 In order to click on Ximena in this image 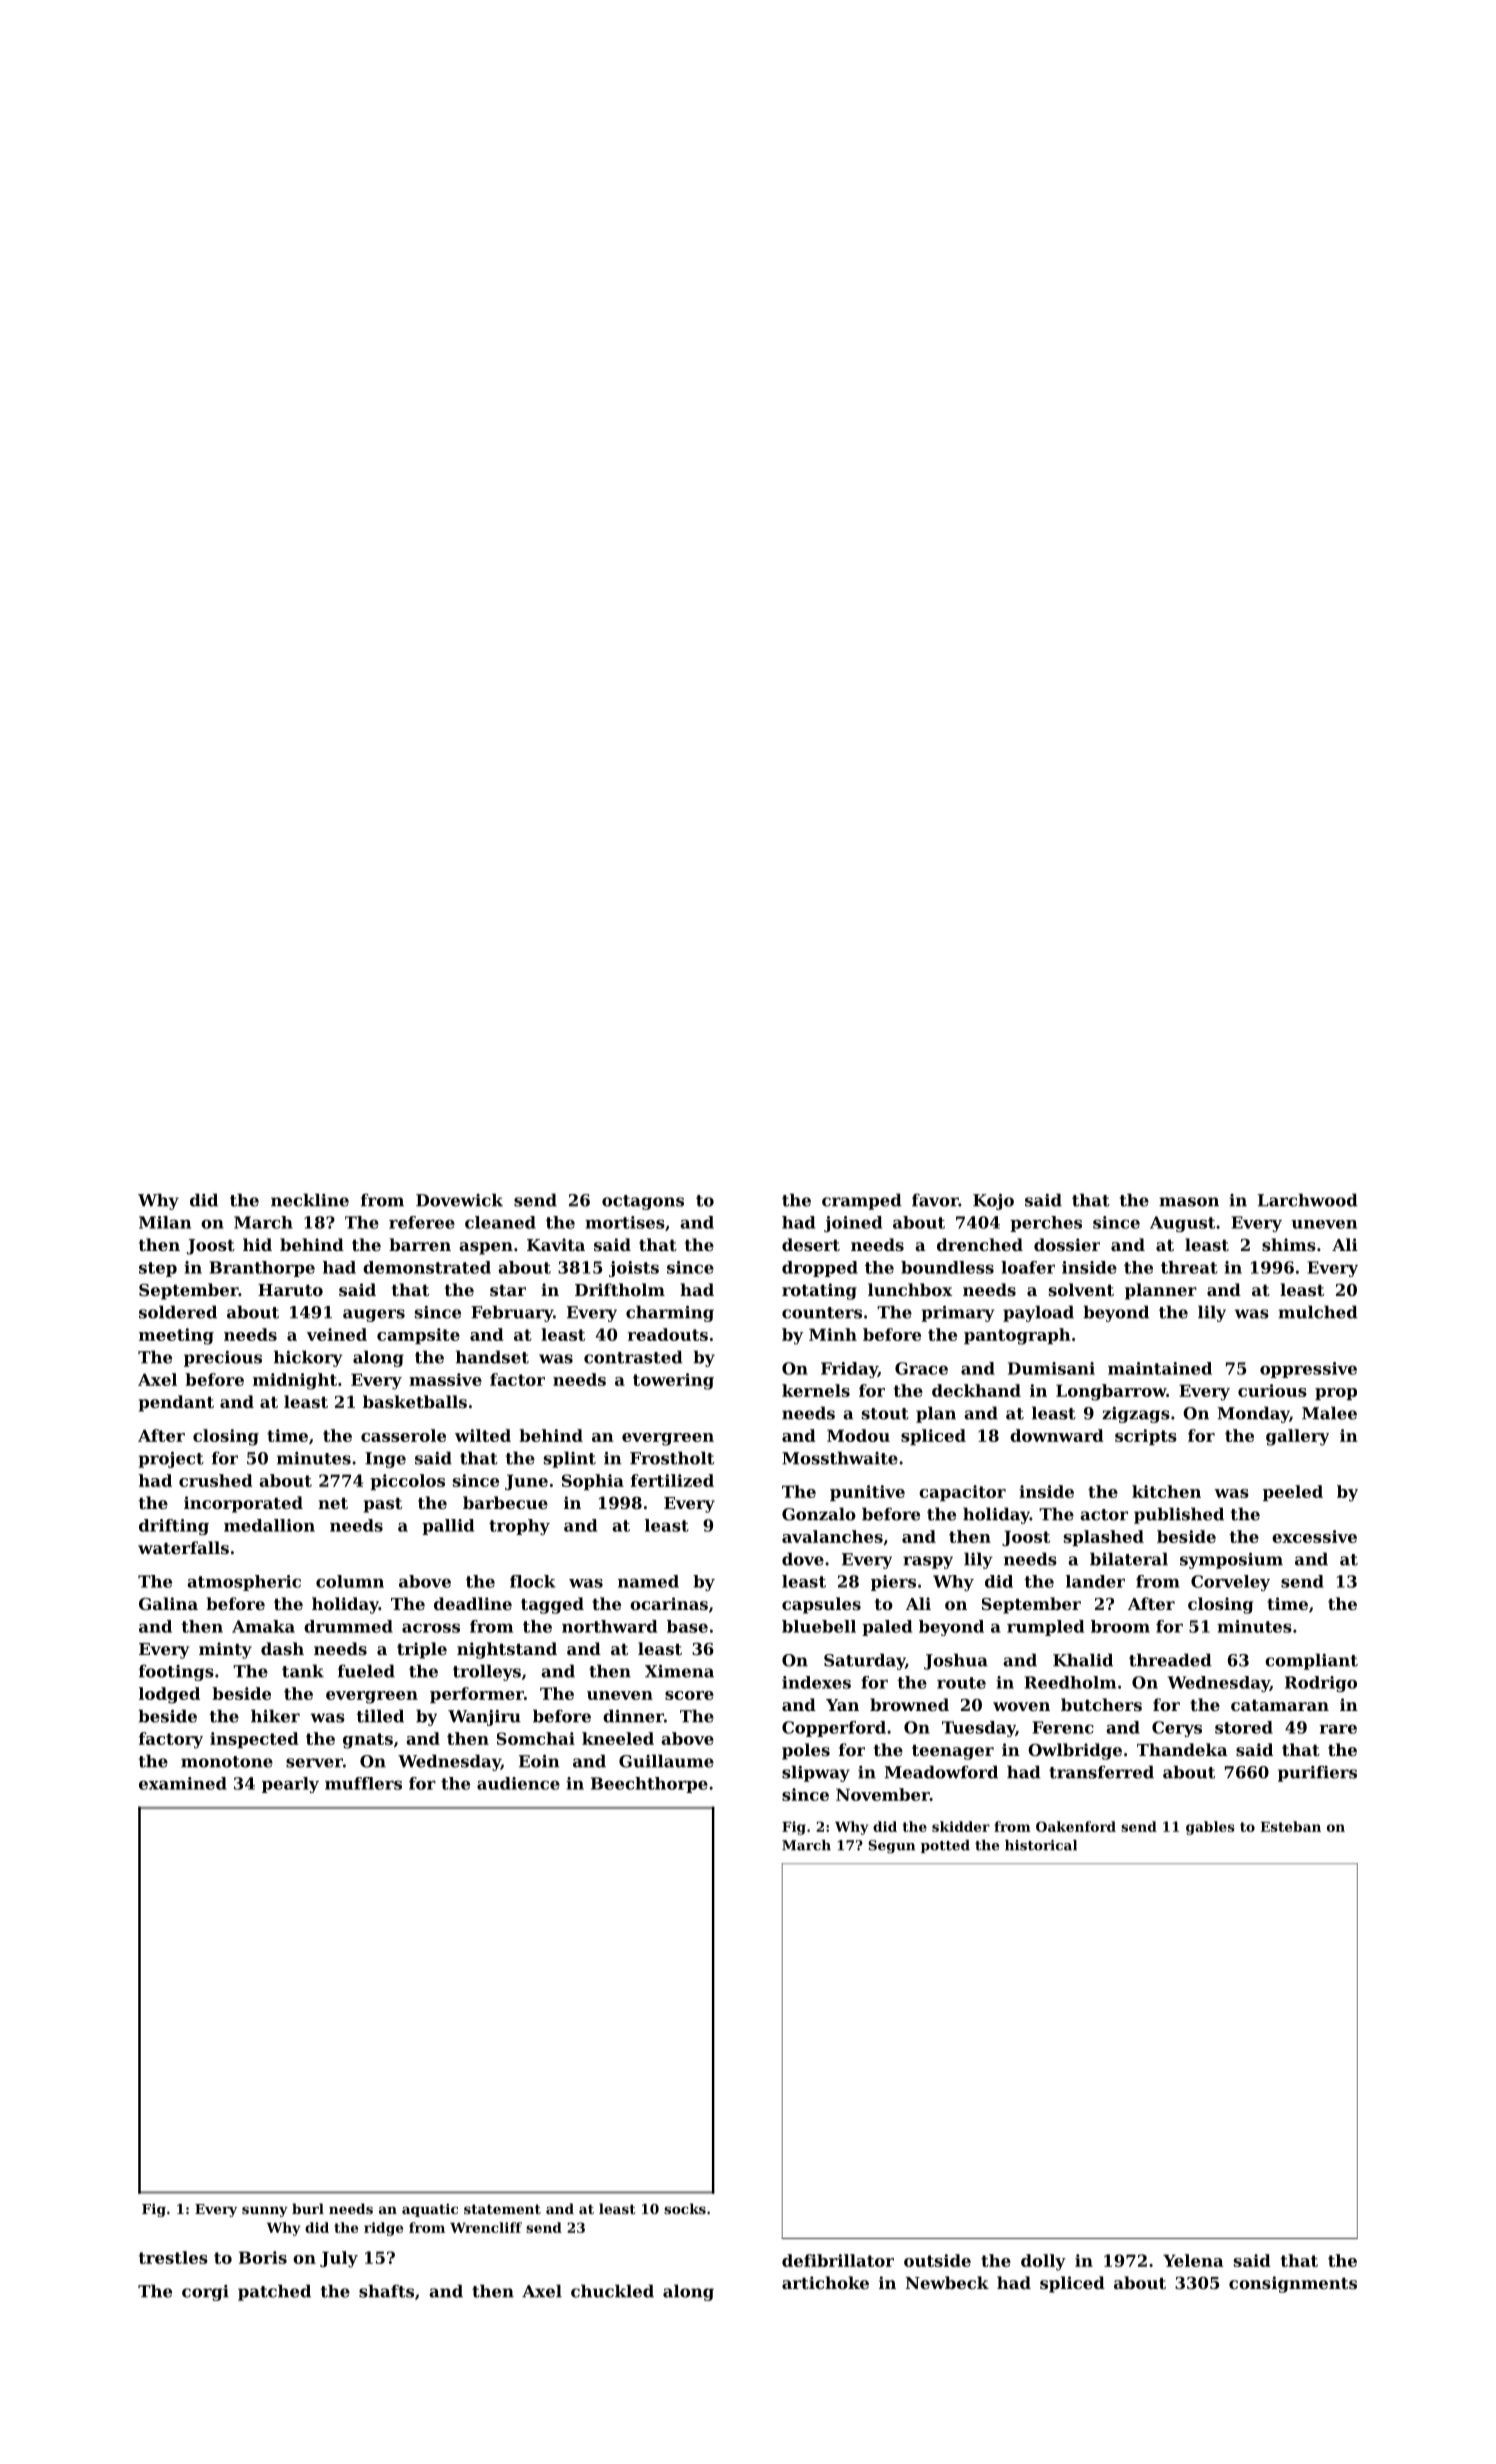, I will do `click(679, 1671)`.
